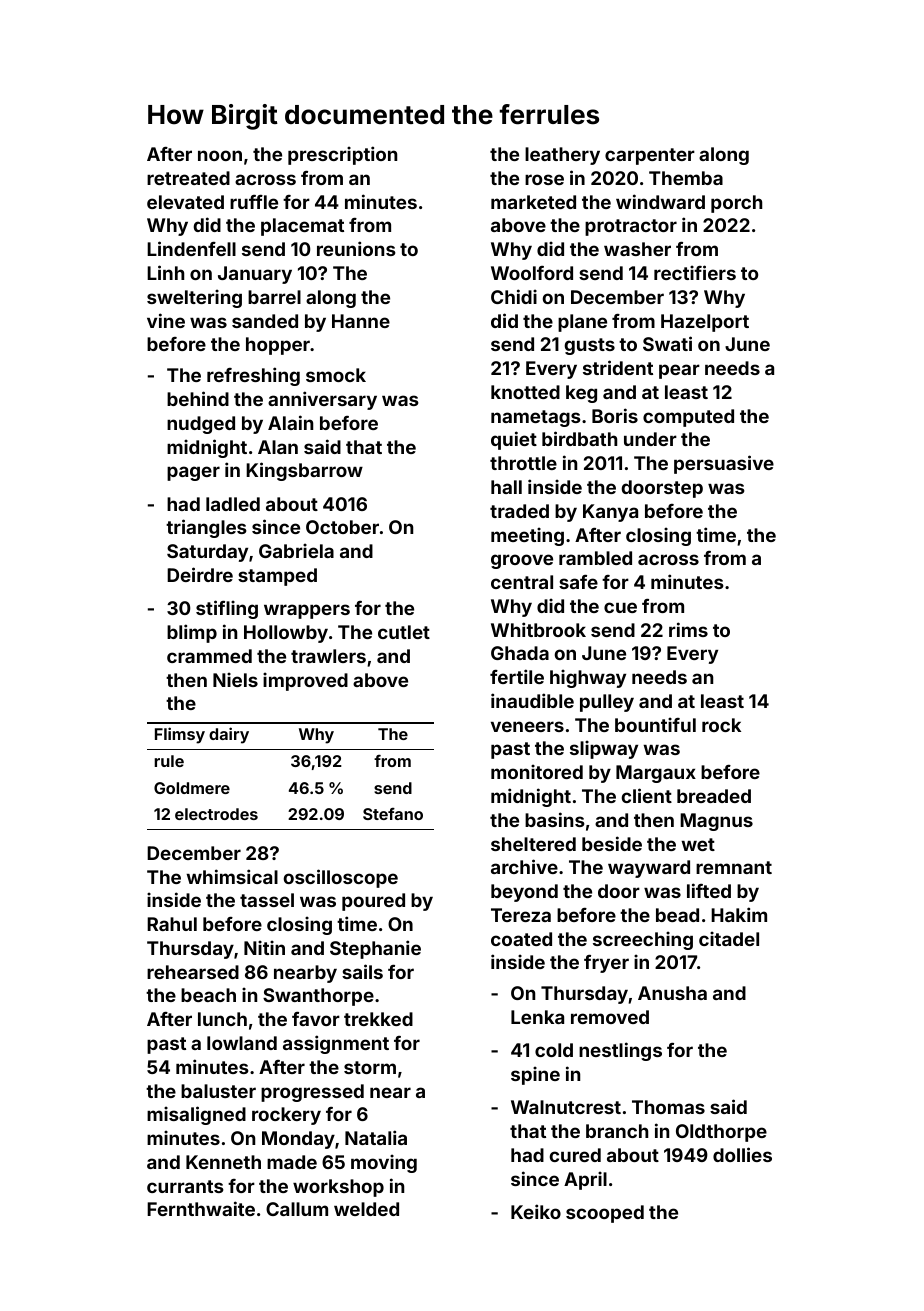 This screenshot has height=1311, width=924. What do you see at coordinates (223, 1162) in the screenshot?
I see `Kenneth` at bounding box center [223, 1162].
